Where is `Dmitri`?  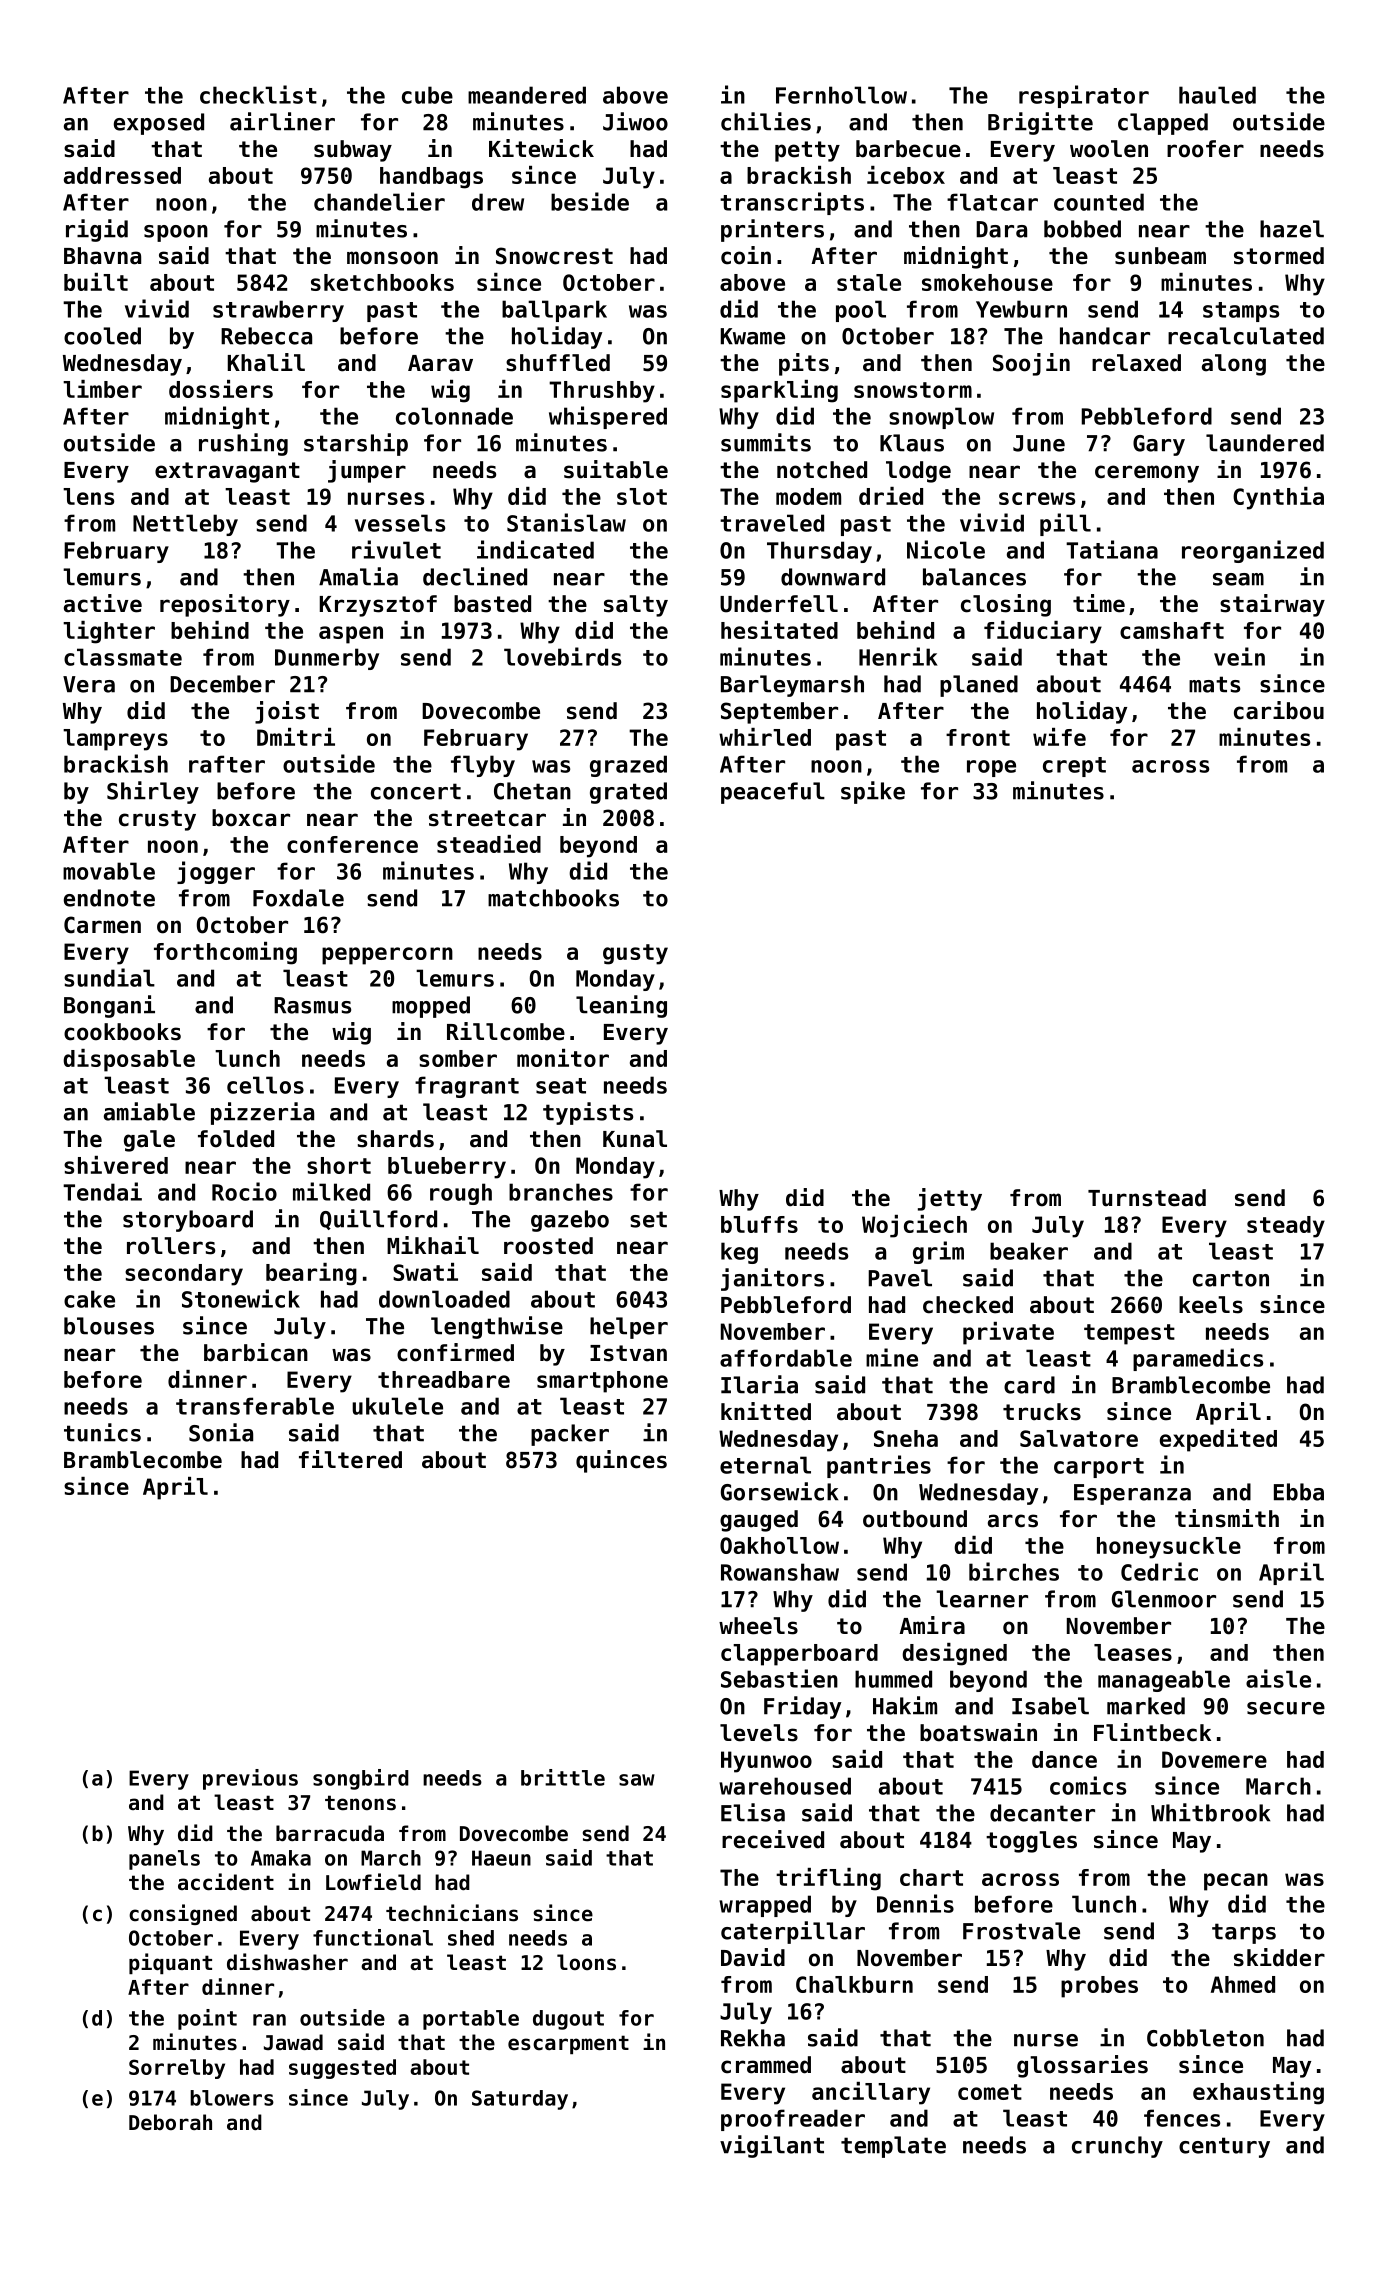
Dmitri is located at coordinates (296, 737).
